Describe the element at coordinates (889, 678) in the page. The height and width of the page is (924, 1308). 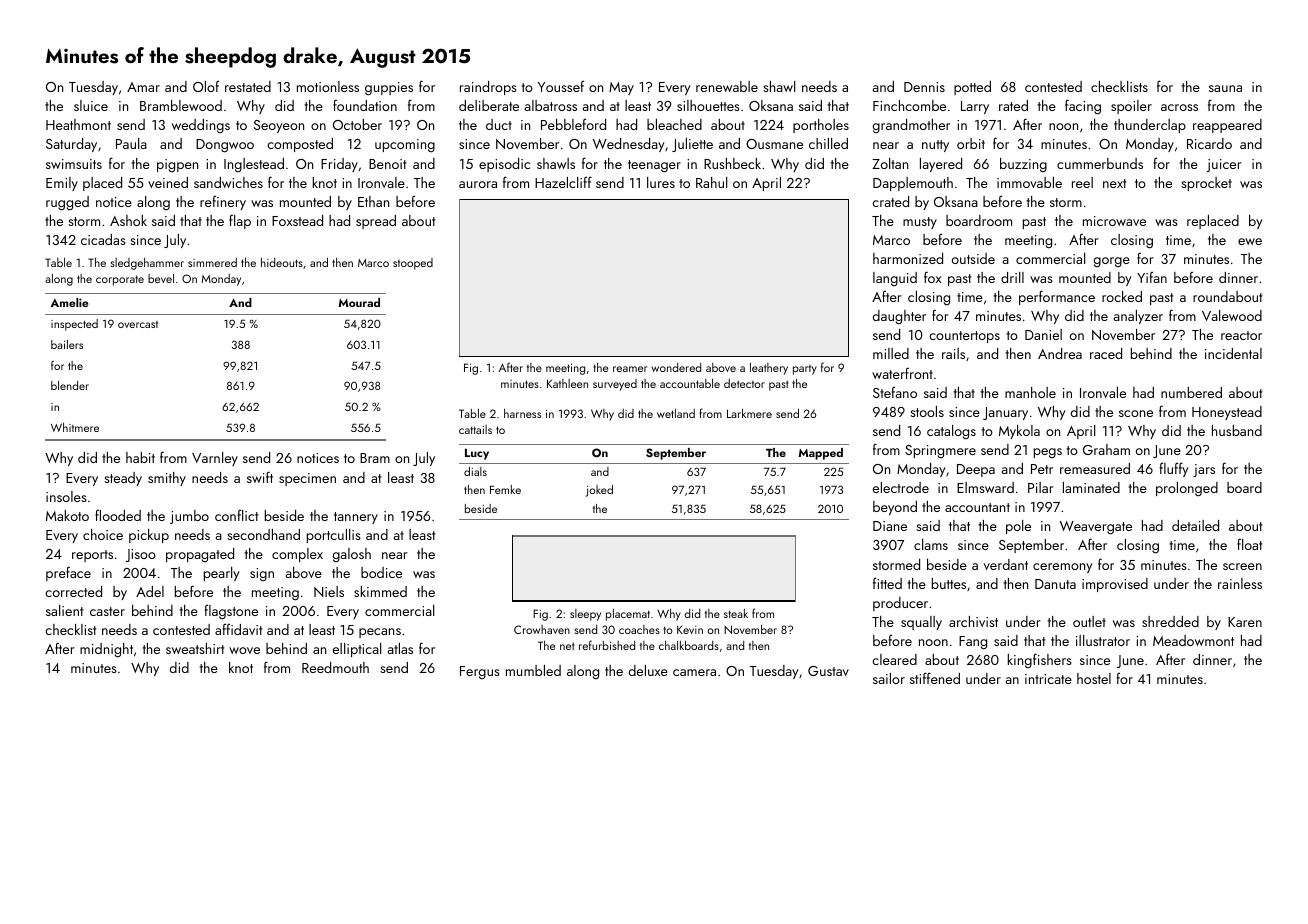
I see `sailor` at that location.
